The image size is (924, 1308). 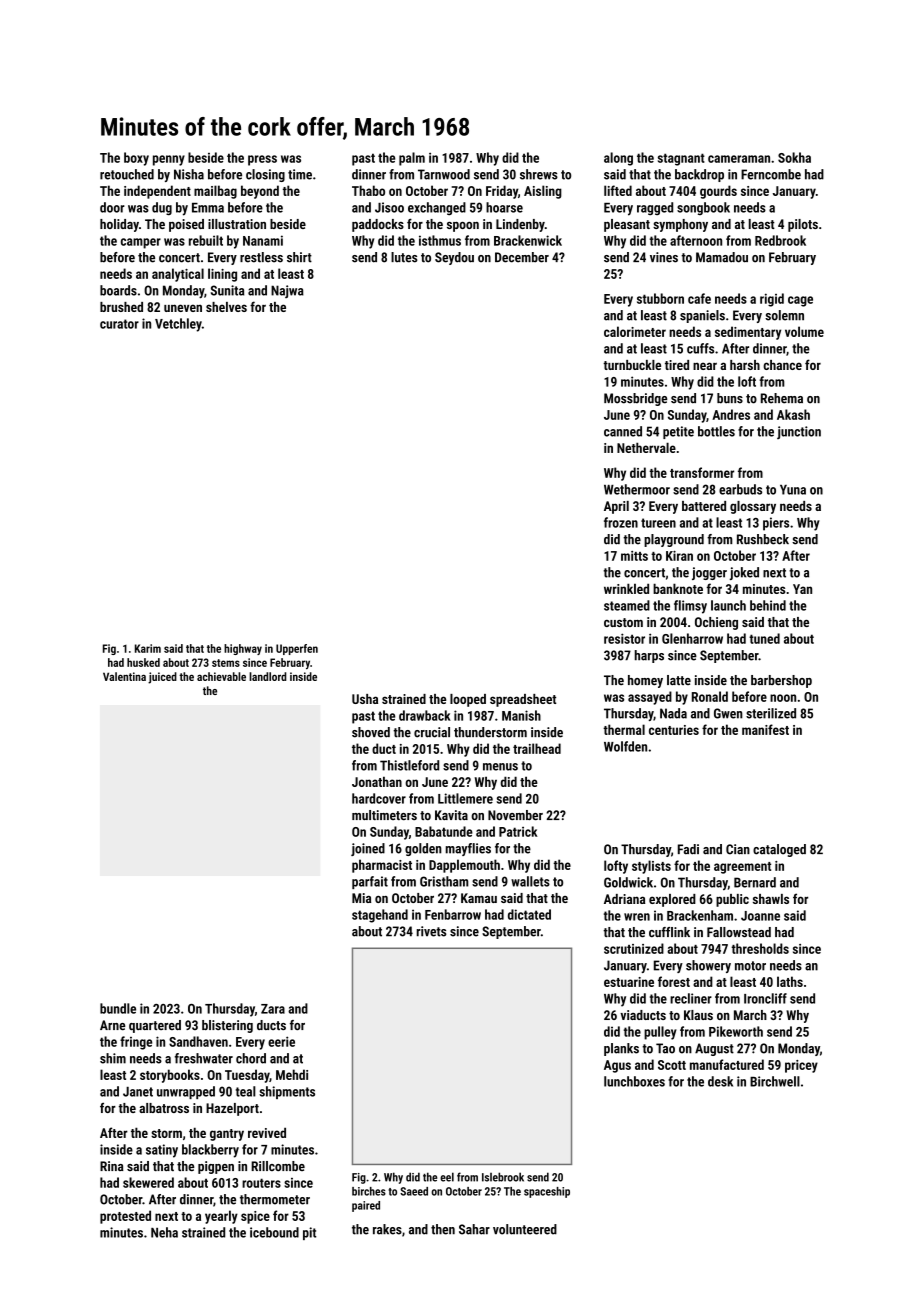 What do you see at coordinates (765, 729) in the page?
I see `manifest` at bounding box center [765, 729].
